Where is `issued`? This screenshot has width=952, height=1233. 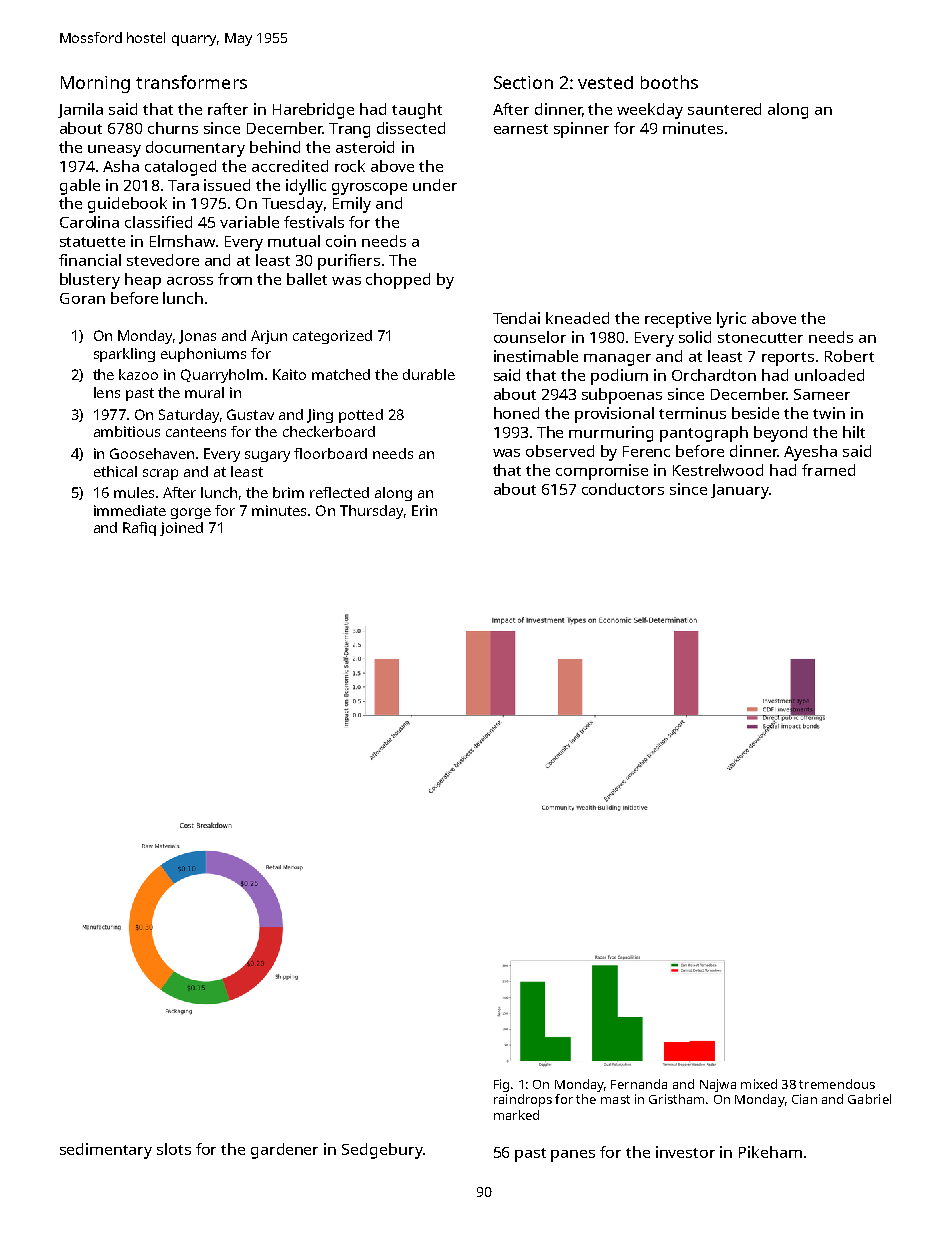 issued is located at coordinates (227, 185).
